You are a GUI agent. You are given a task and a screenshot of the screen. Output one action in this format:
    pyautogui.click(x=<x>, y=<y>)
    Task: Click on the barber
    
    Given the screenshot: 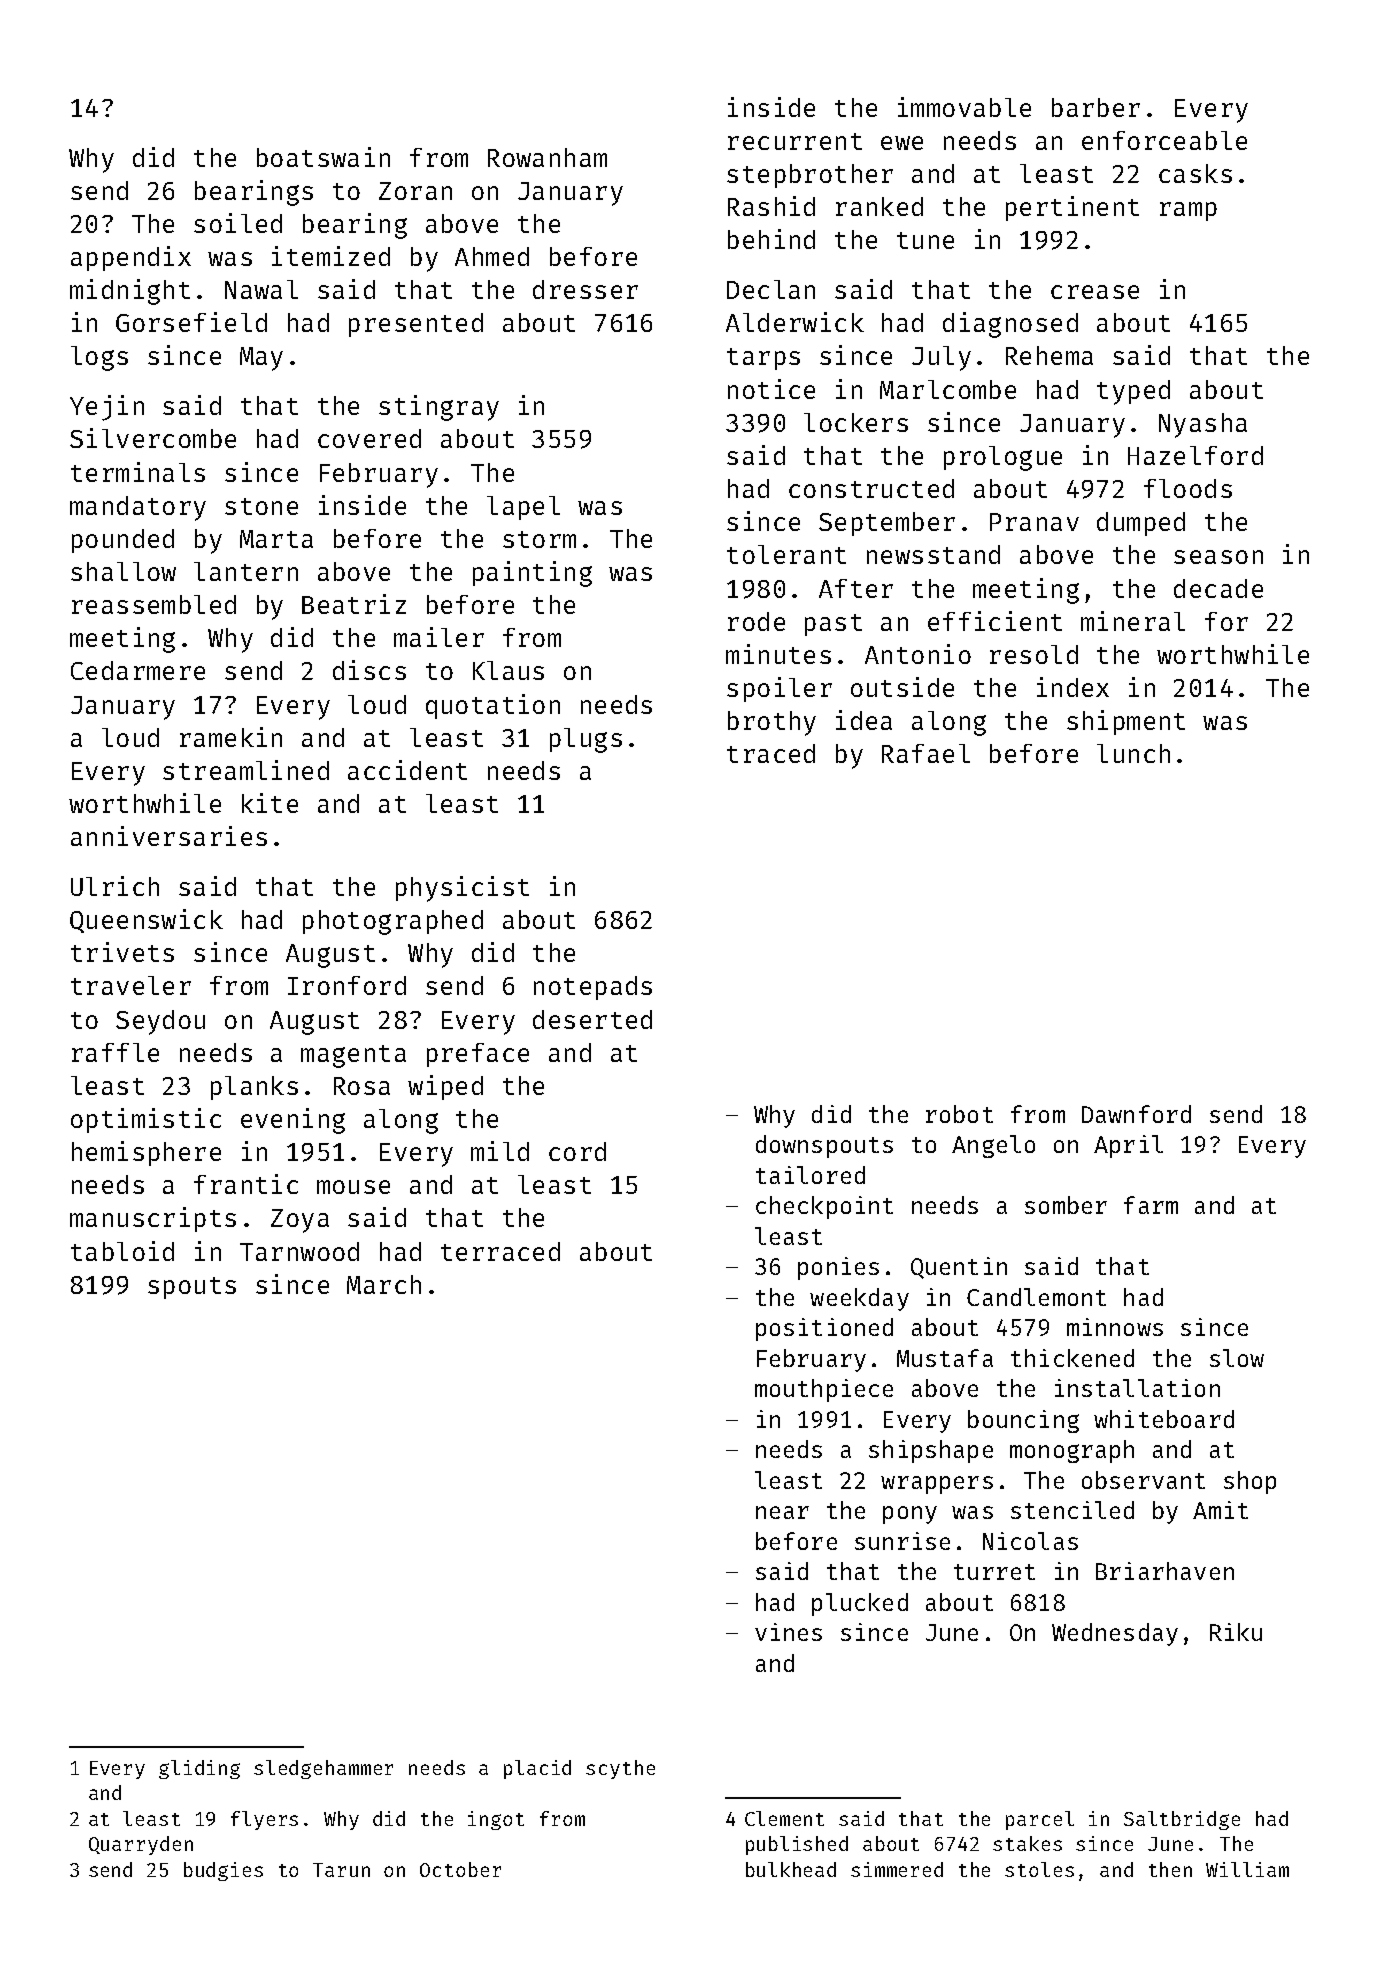 What is the action you would take?
    pyautogui.click(x=1096, y=107)
